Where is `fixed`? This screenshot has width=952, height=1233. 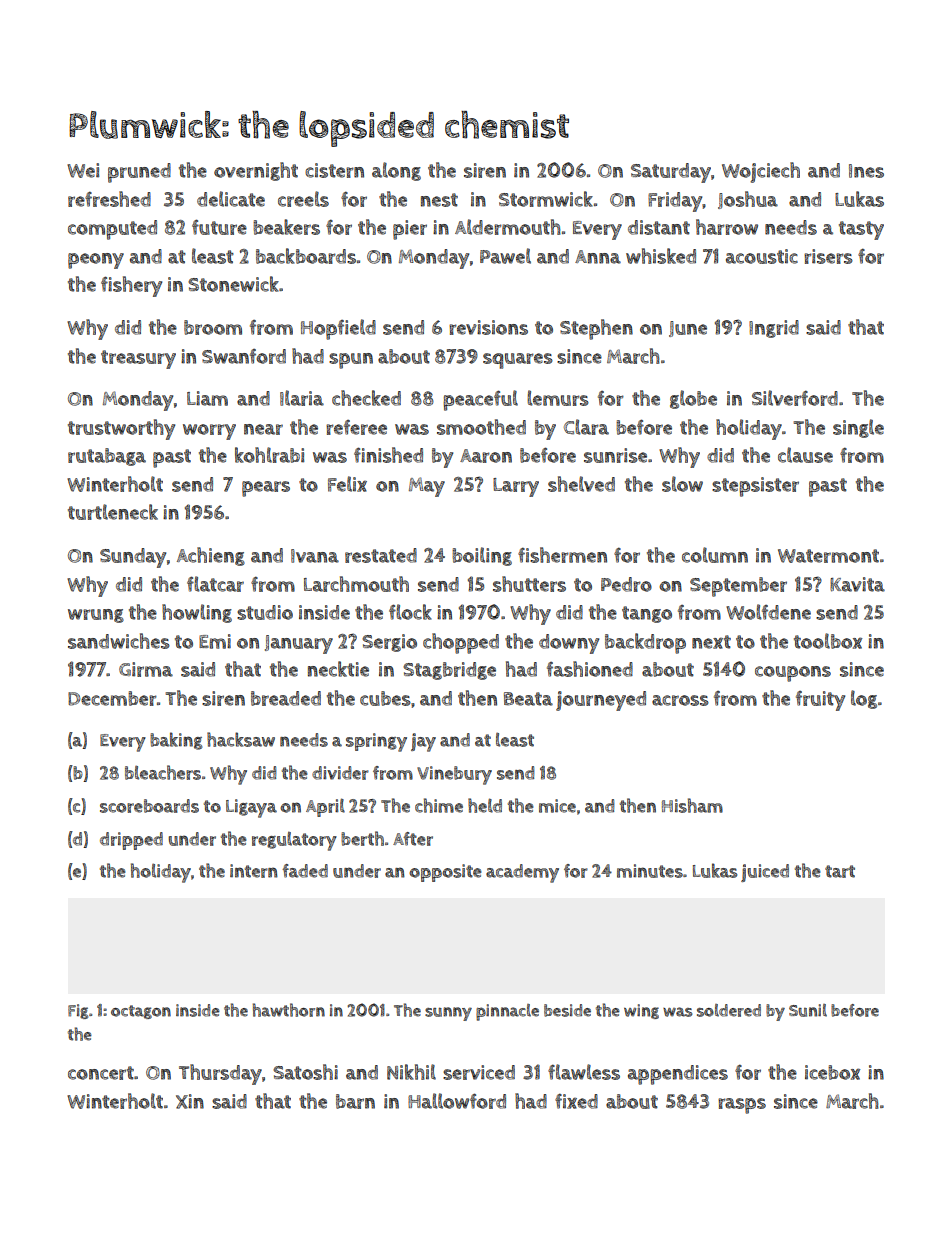 fixed is located at coordinates (576, 1101).
